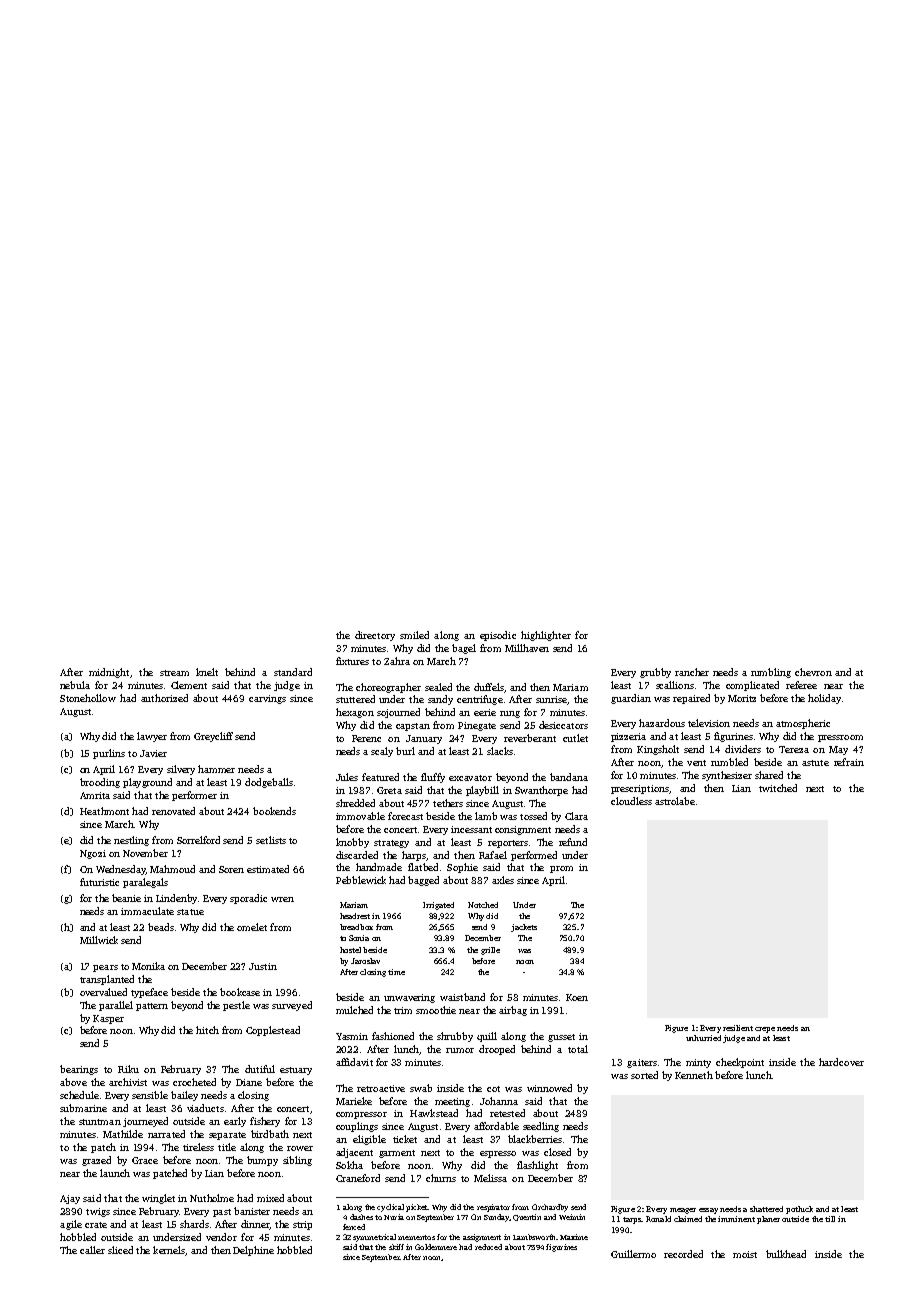 This image has height=1308, width=924. Describe the element at coordinates (109, 754) in the image. I see `purlins` at that location.
